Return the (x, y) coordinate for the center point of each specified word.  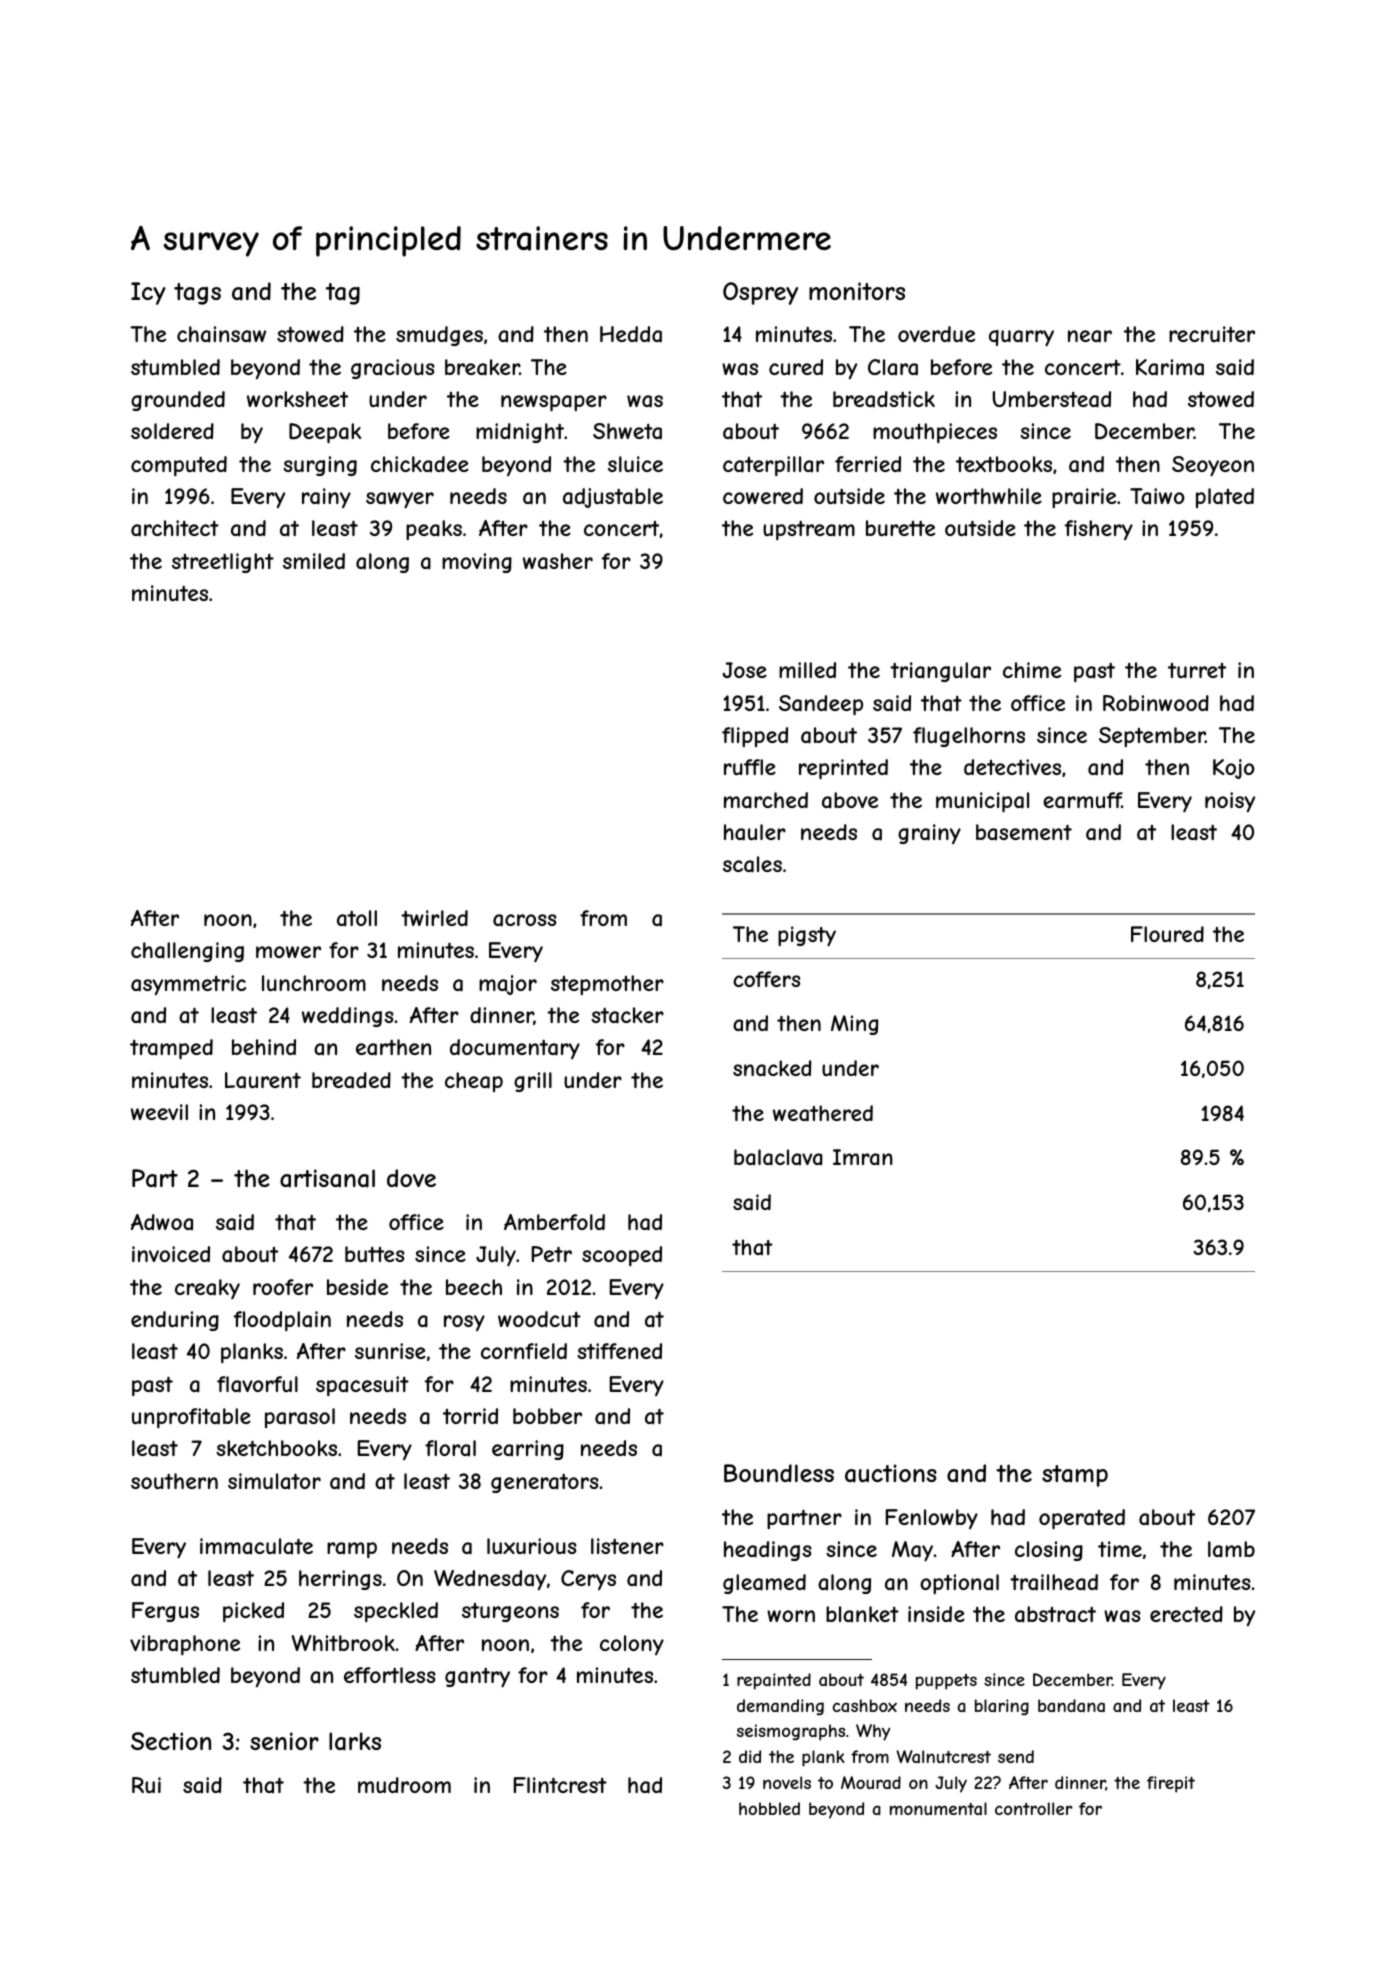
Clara (893, 367)
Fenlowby (932, 1519)
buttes (375, 1254)
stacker (627, 1015)
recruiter (1212, 334)
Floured (1167, 934)
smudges (439, 336)
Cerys (588, 1580)
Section (171, 1741)
